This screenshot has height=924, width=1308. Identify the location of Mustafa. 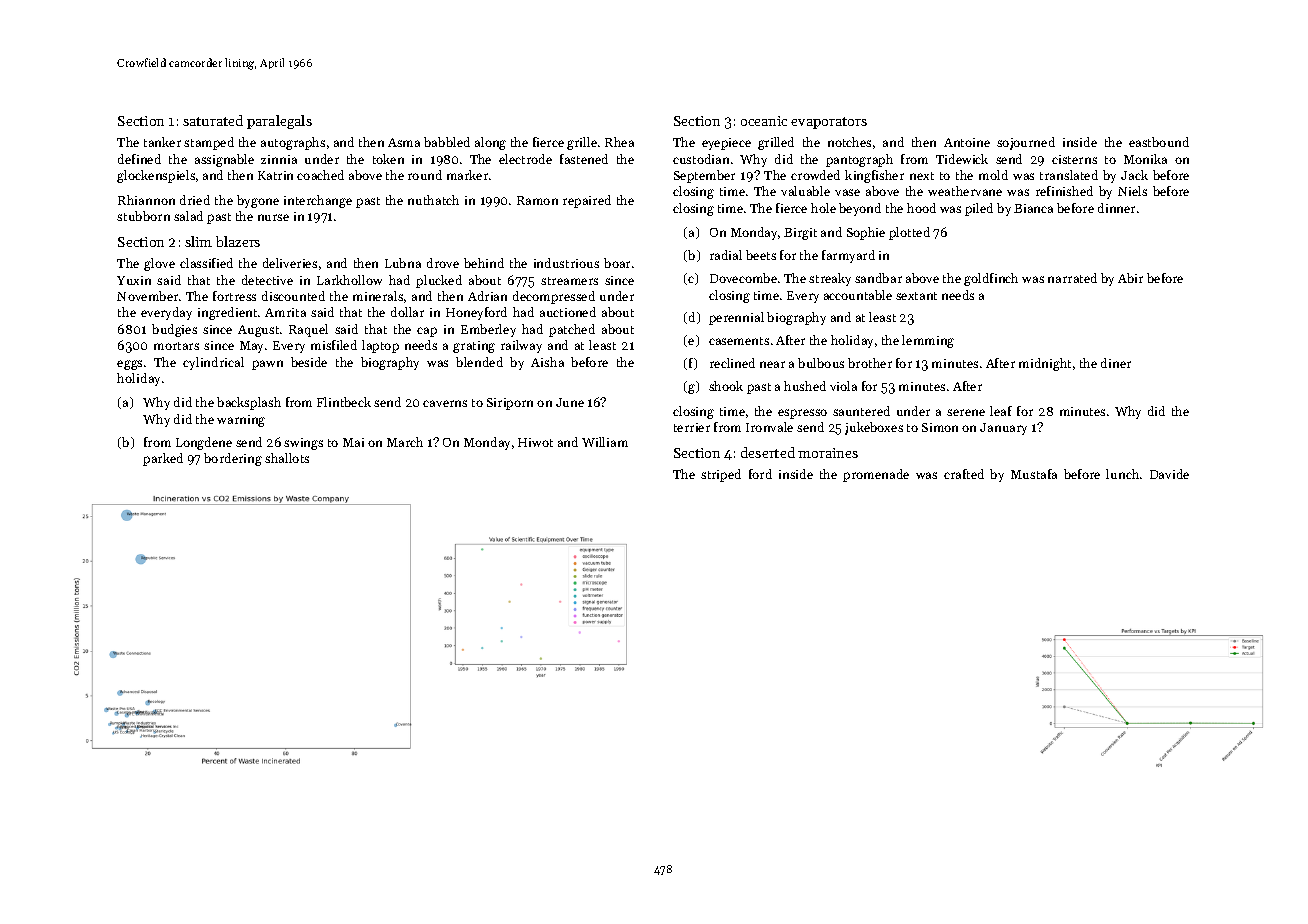
(1034, 474).
